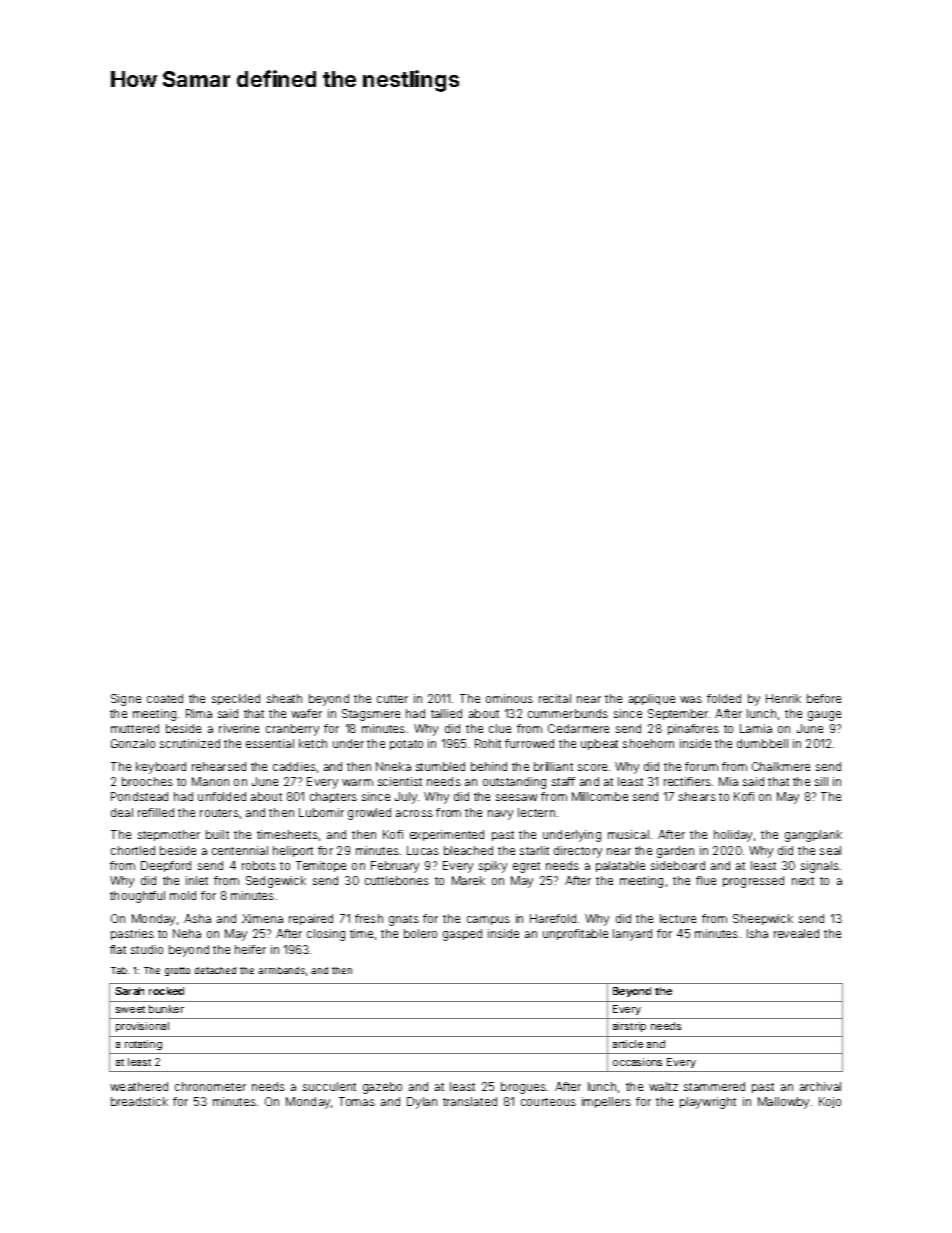 The image size is (952, 1233). Describe the element at coordinates (687, 781) in the image. I see `rectifiers` at that location.
